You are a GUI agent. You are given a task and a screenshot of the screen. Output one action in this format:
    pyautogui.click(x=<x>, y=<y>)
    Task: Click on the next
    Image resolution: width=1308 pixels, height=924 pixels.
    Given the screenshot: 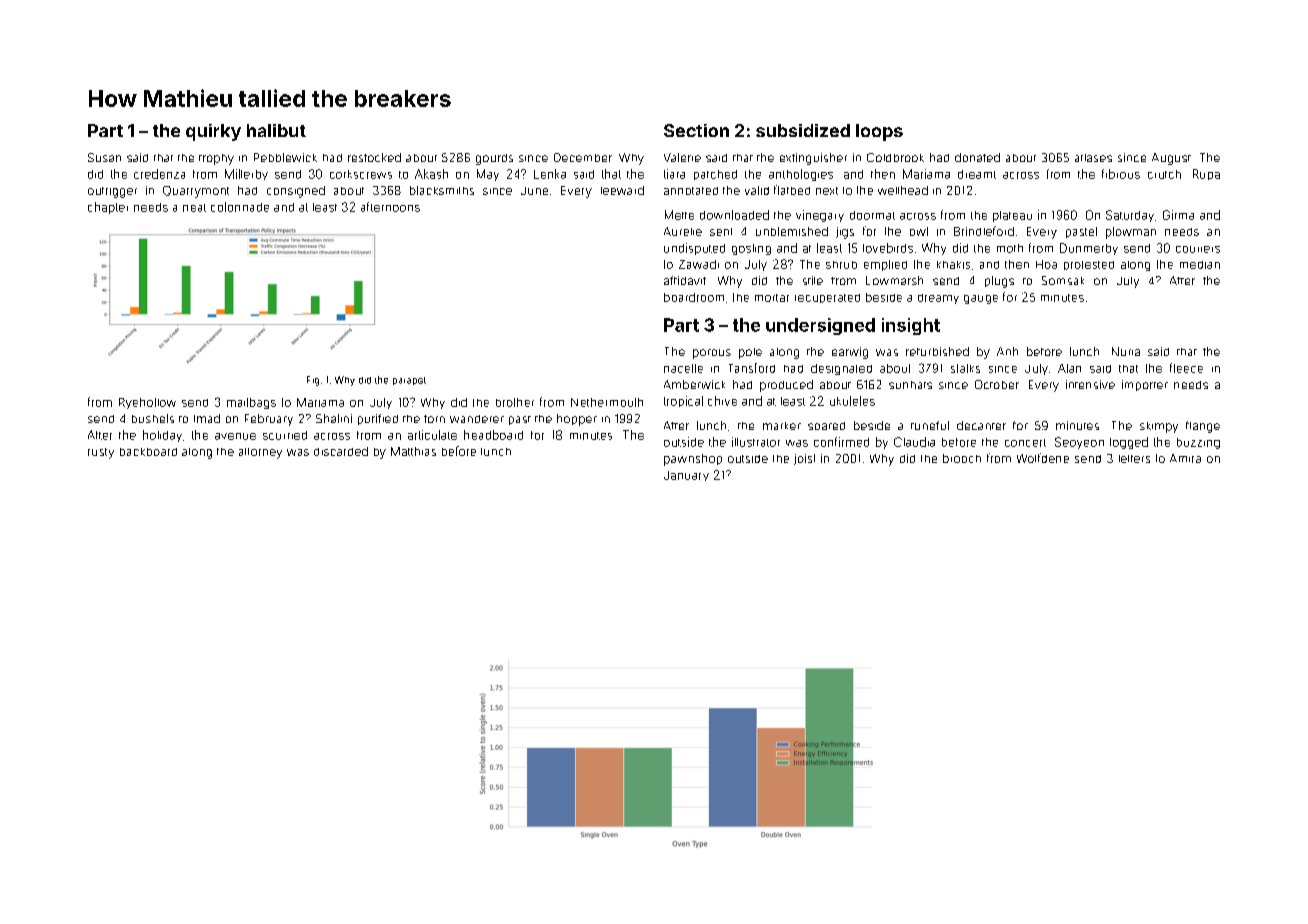 What is the action you would take?
    pyautogui.click(x=827, y=191)
